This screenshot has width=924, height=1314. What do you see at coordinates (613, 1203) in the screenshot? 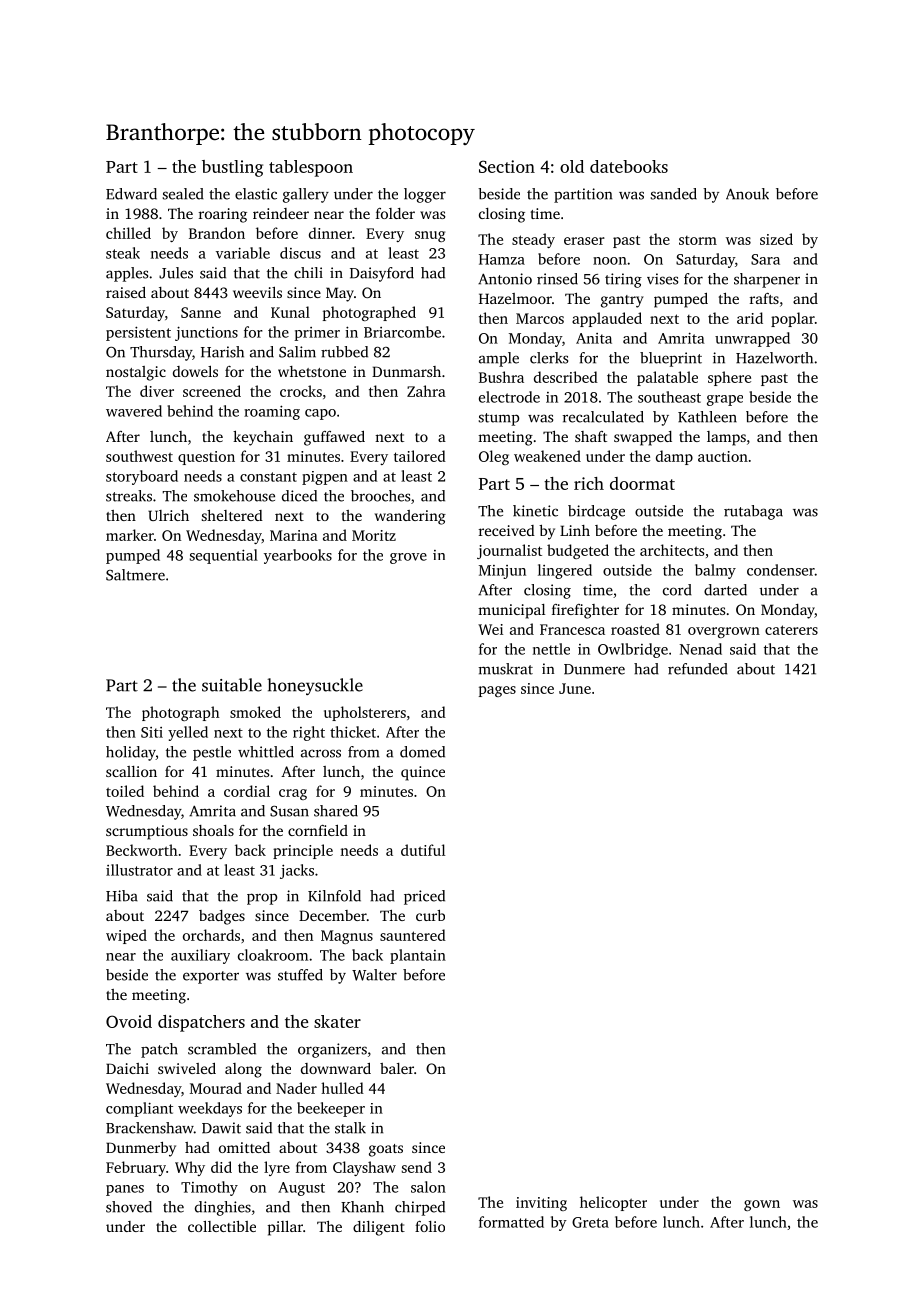
I see `helicopter` at bounding box center [613, 1203].
